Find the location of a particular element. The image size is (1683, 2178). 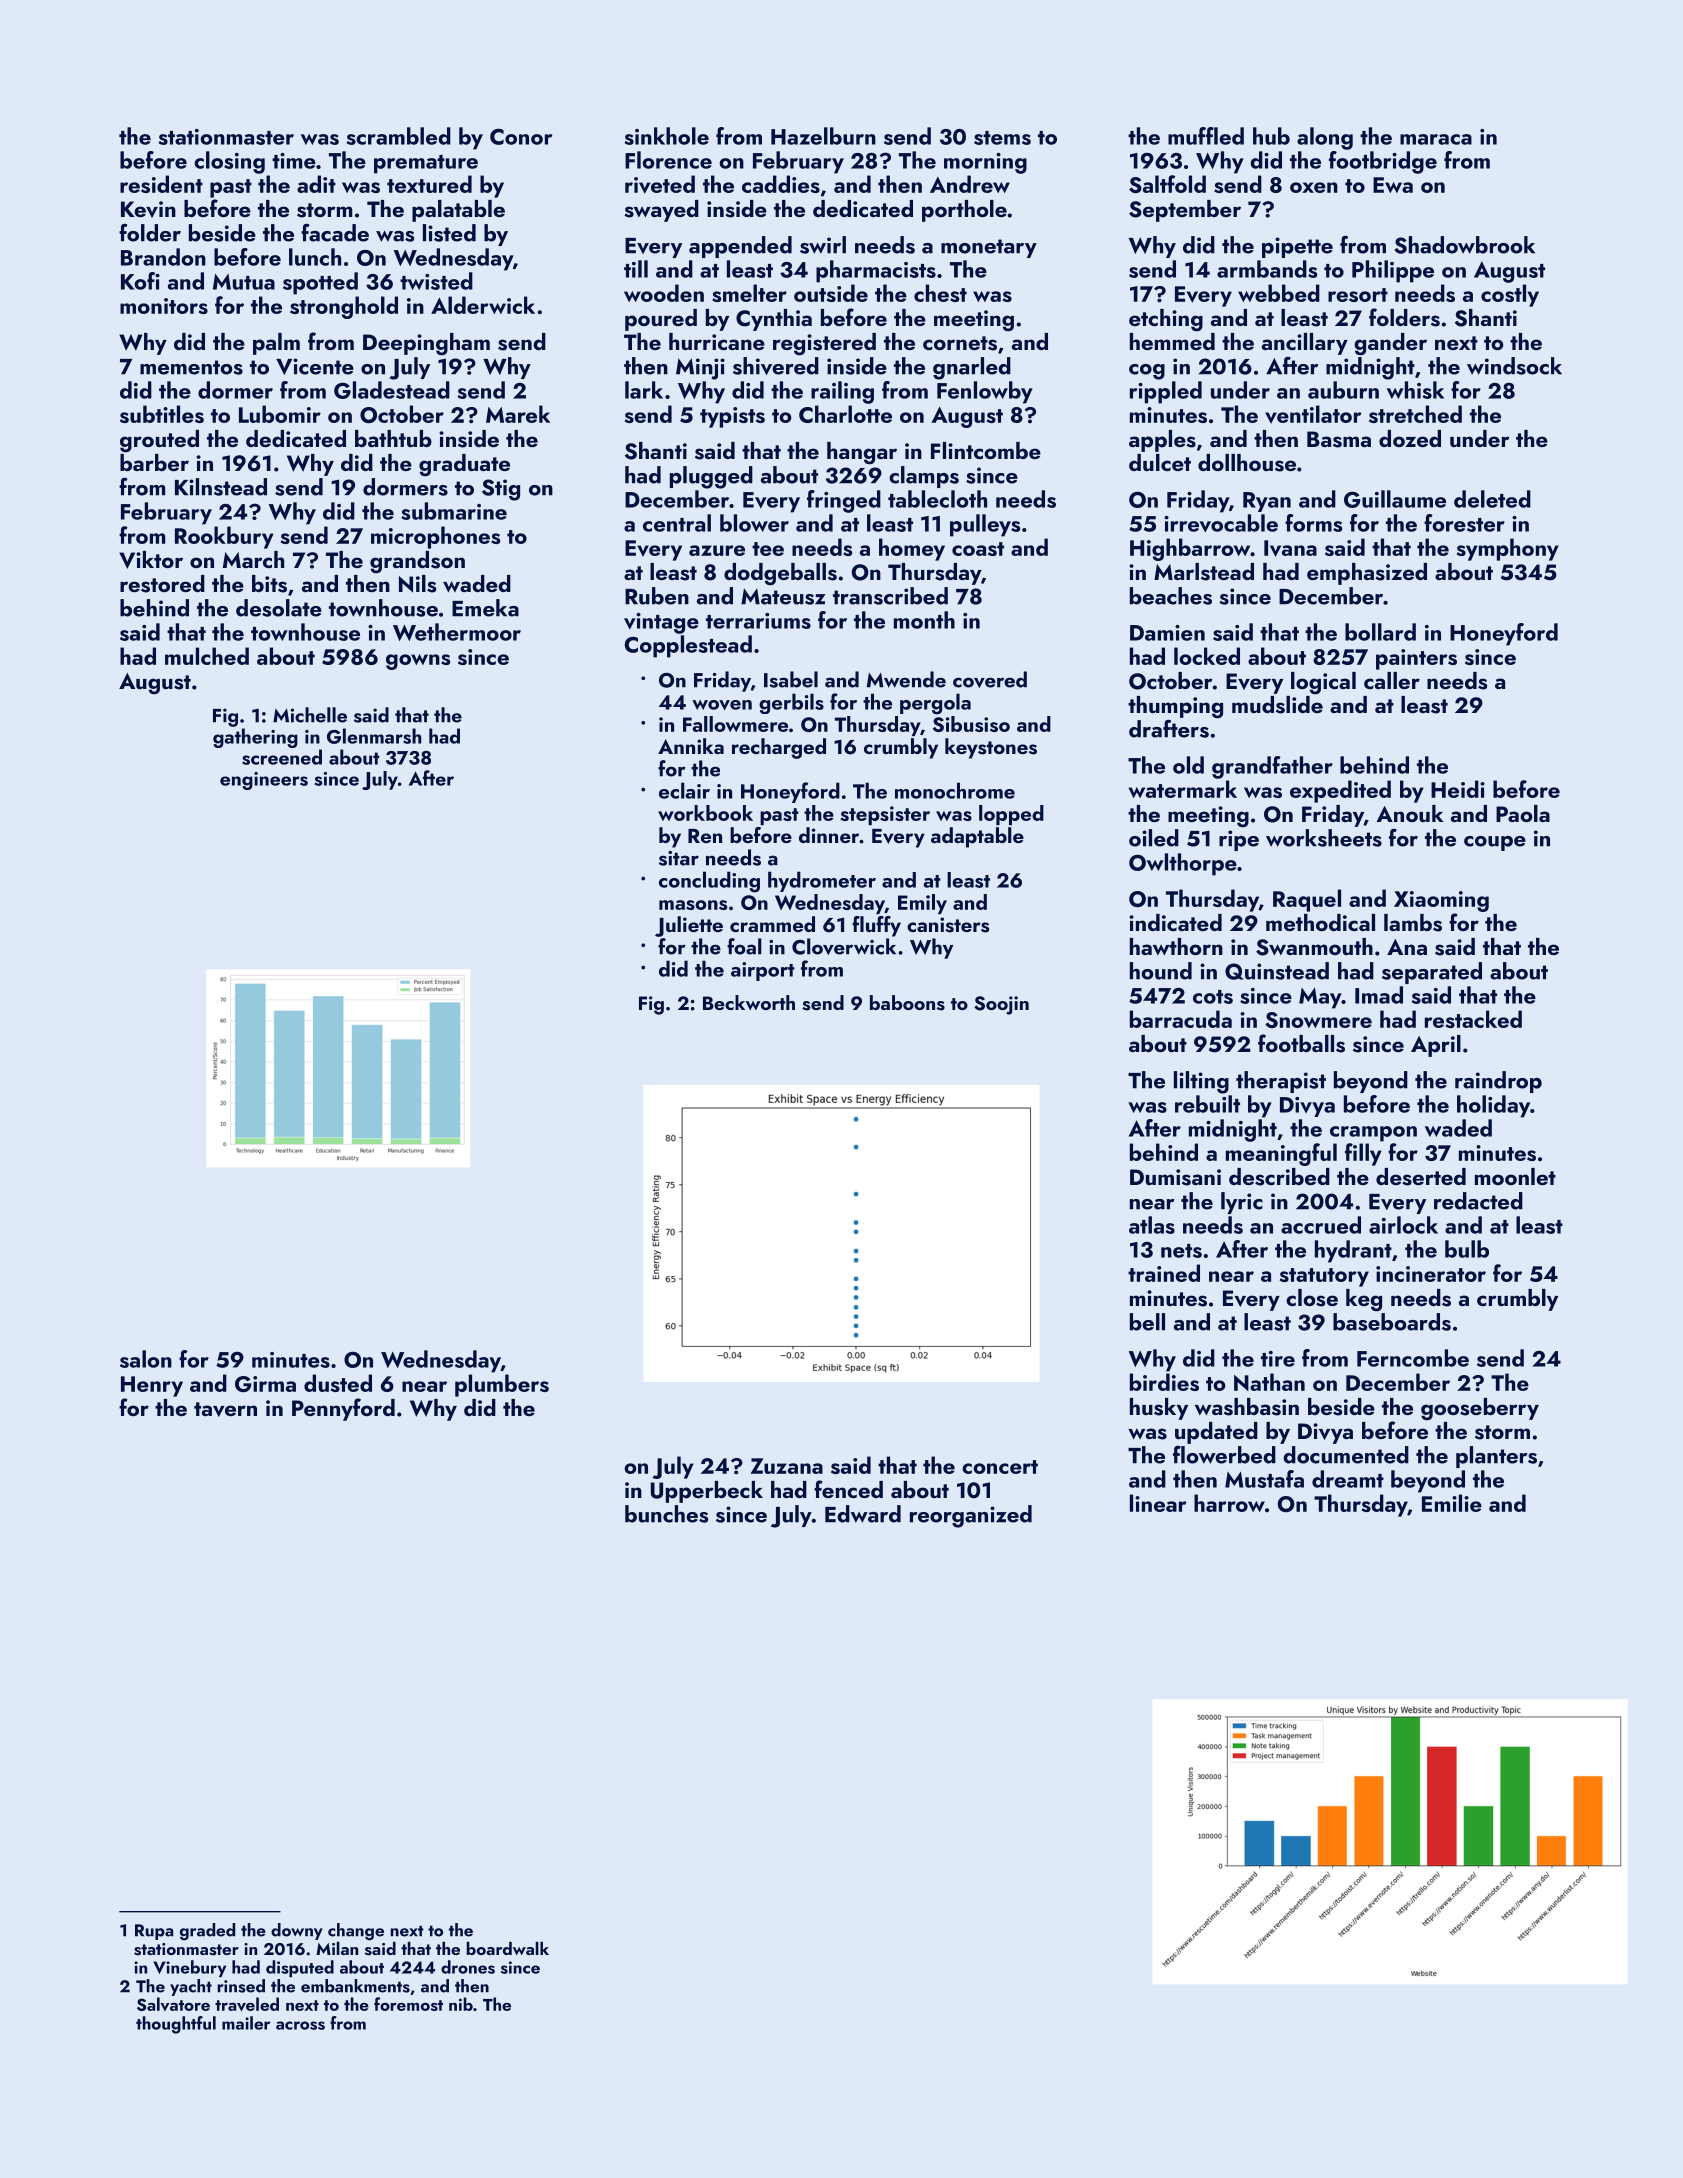

dusted is located at coordinates (338, 1383).
